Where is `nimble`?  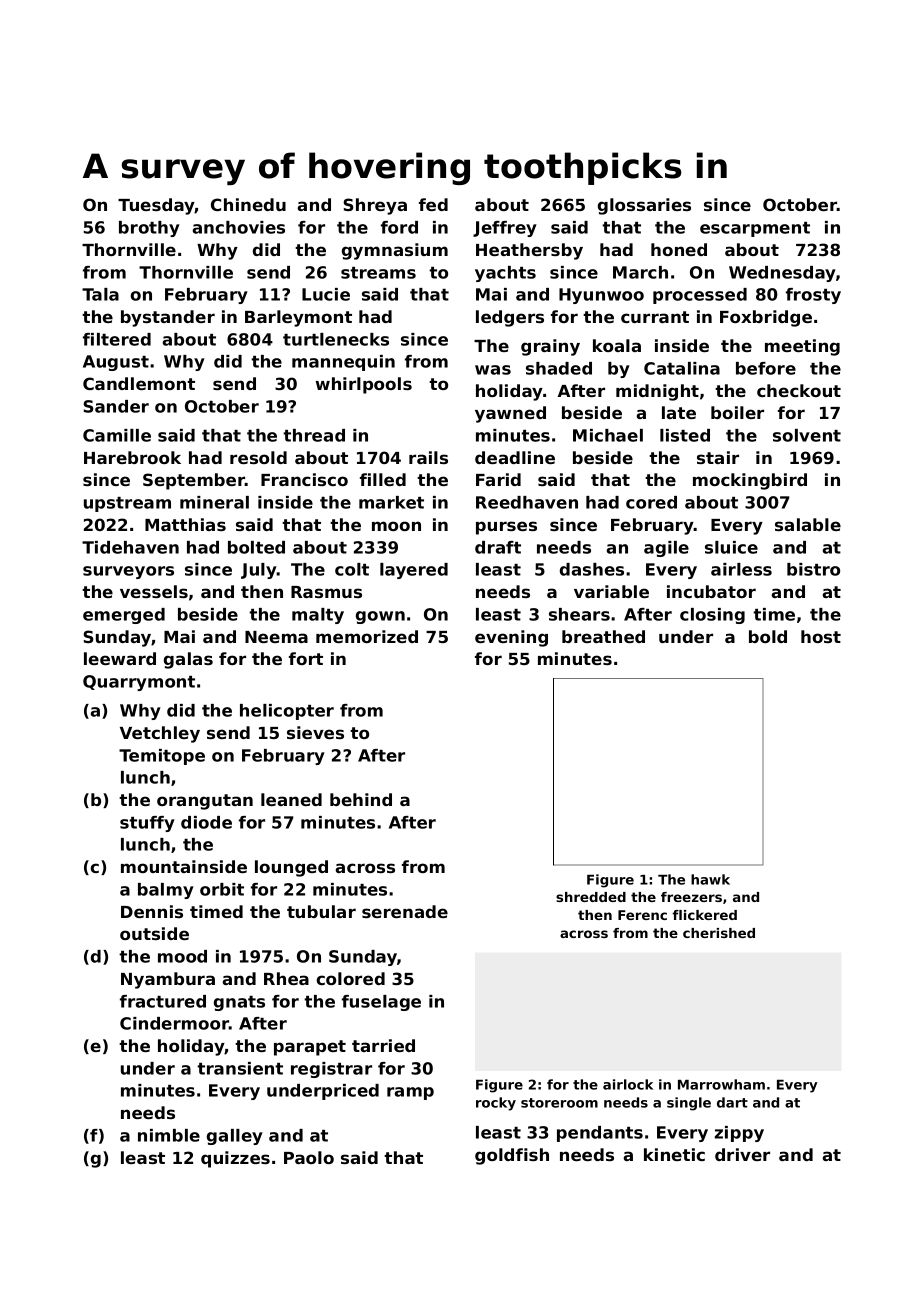
nimble is located at coordinates (169, 1135).
